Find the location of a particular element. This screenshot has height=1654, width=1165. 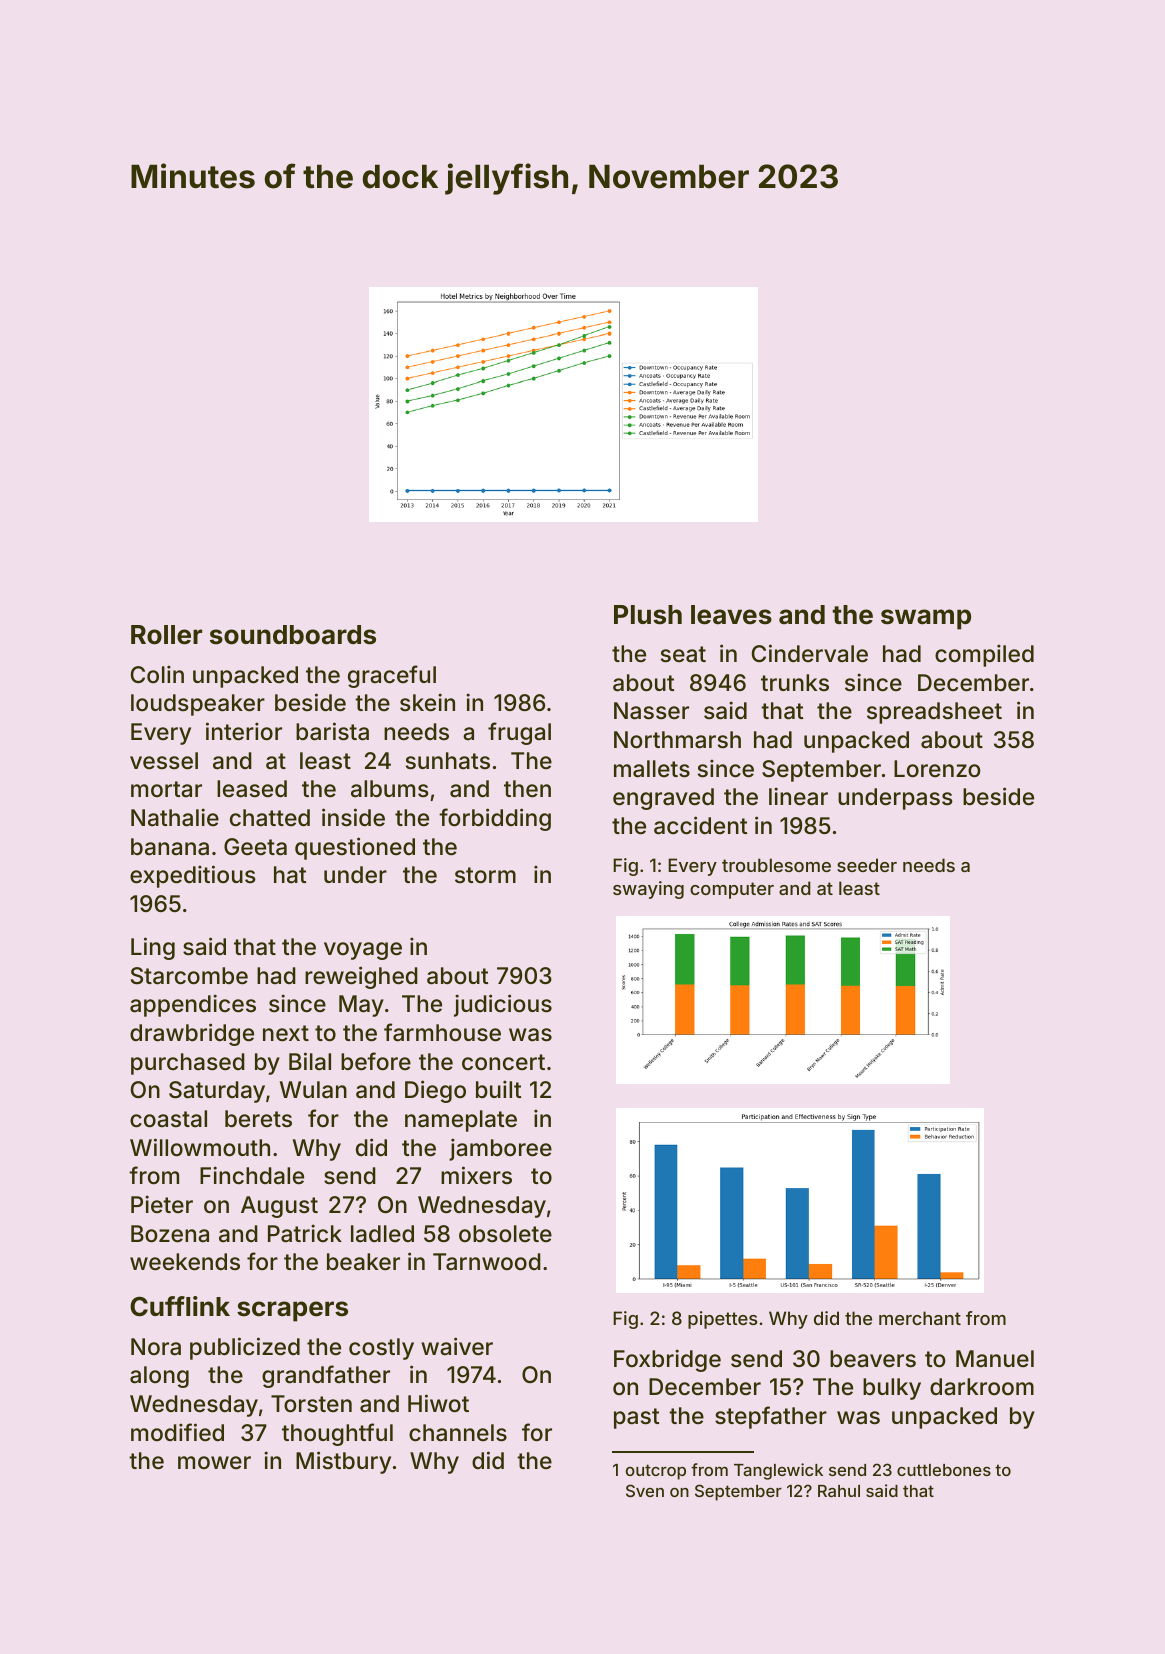

seeder is located at coordinates (867, 865).
